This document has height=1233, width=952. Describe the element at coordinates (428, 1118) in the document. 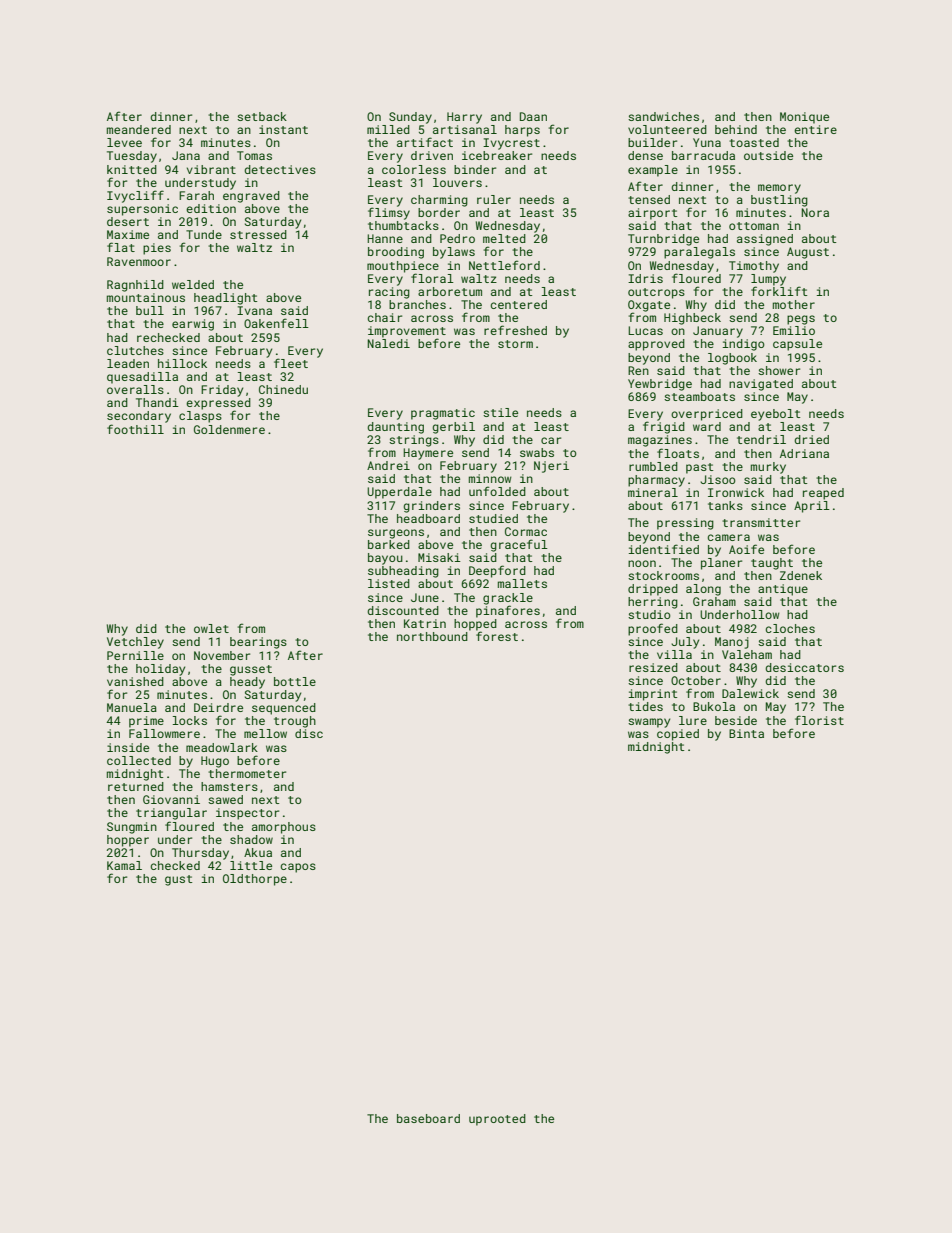

I see `baseboard` at that location.
